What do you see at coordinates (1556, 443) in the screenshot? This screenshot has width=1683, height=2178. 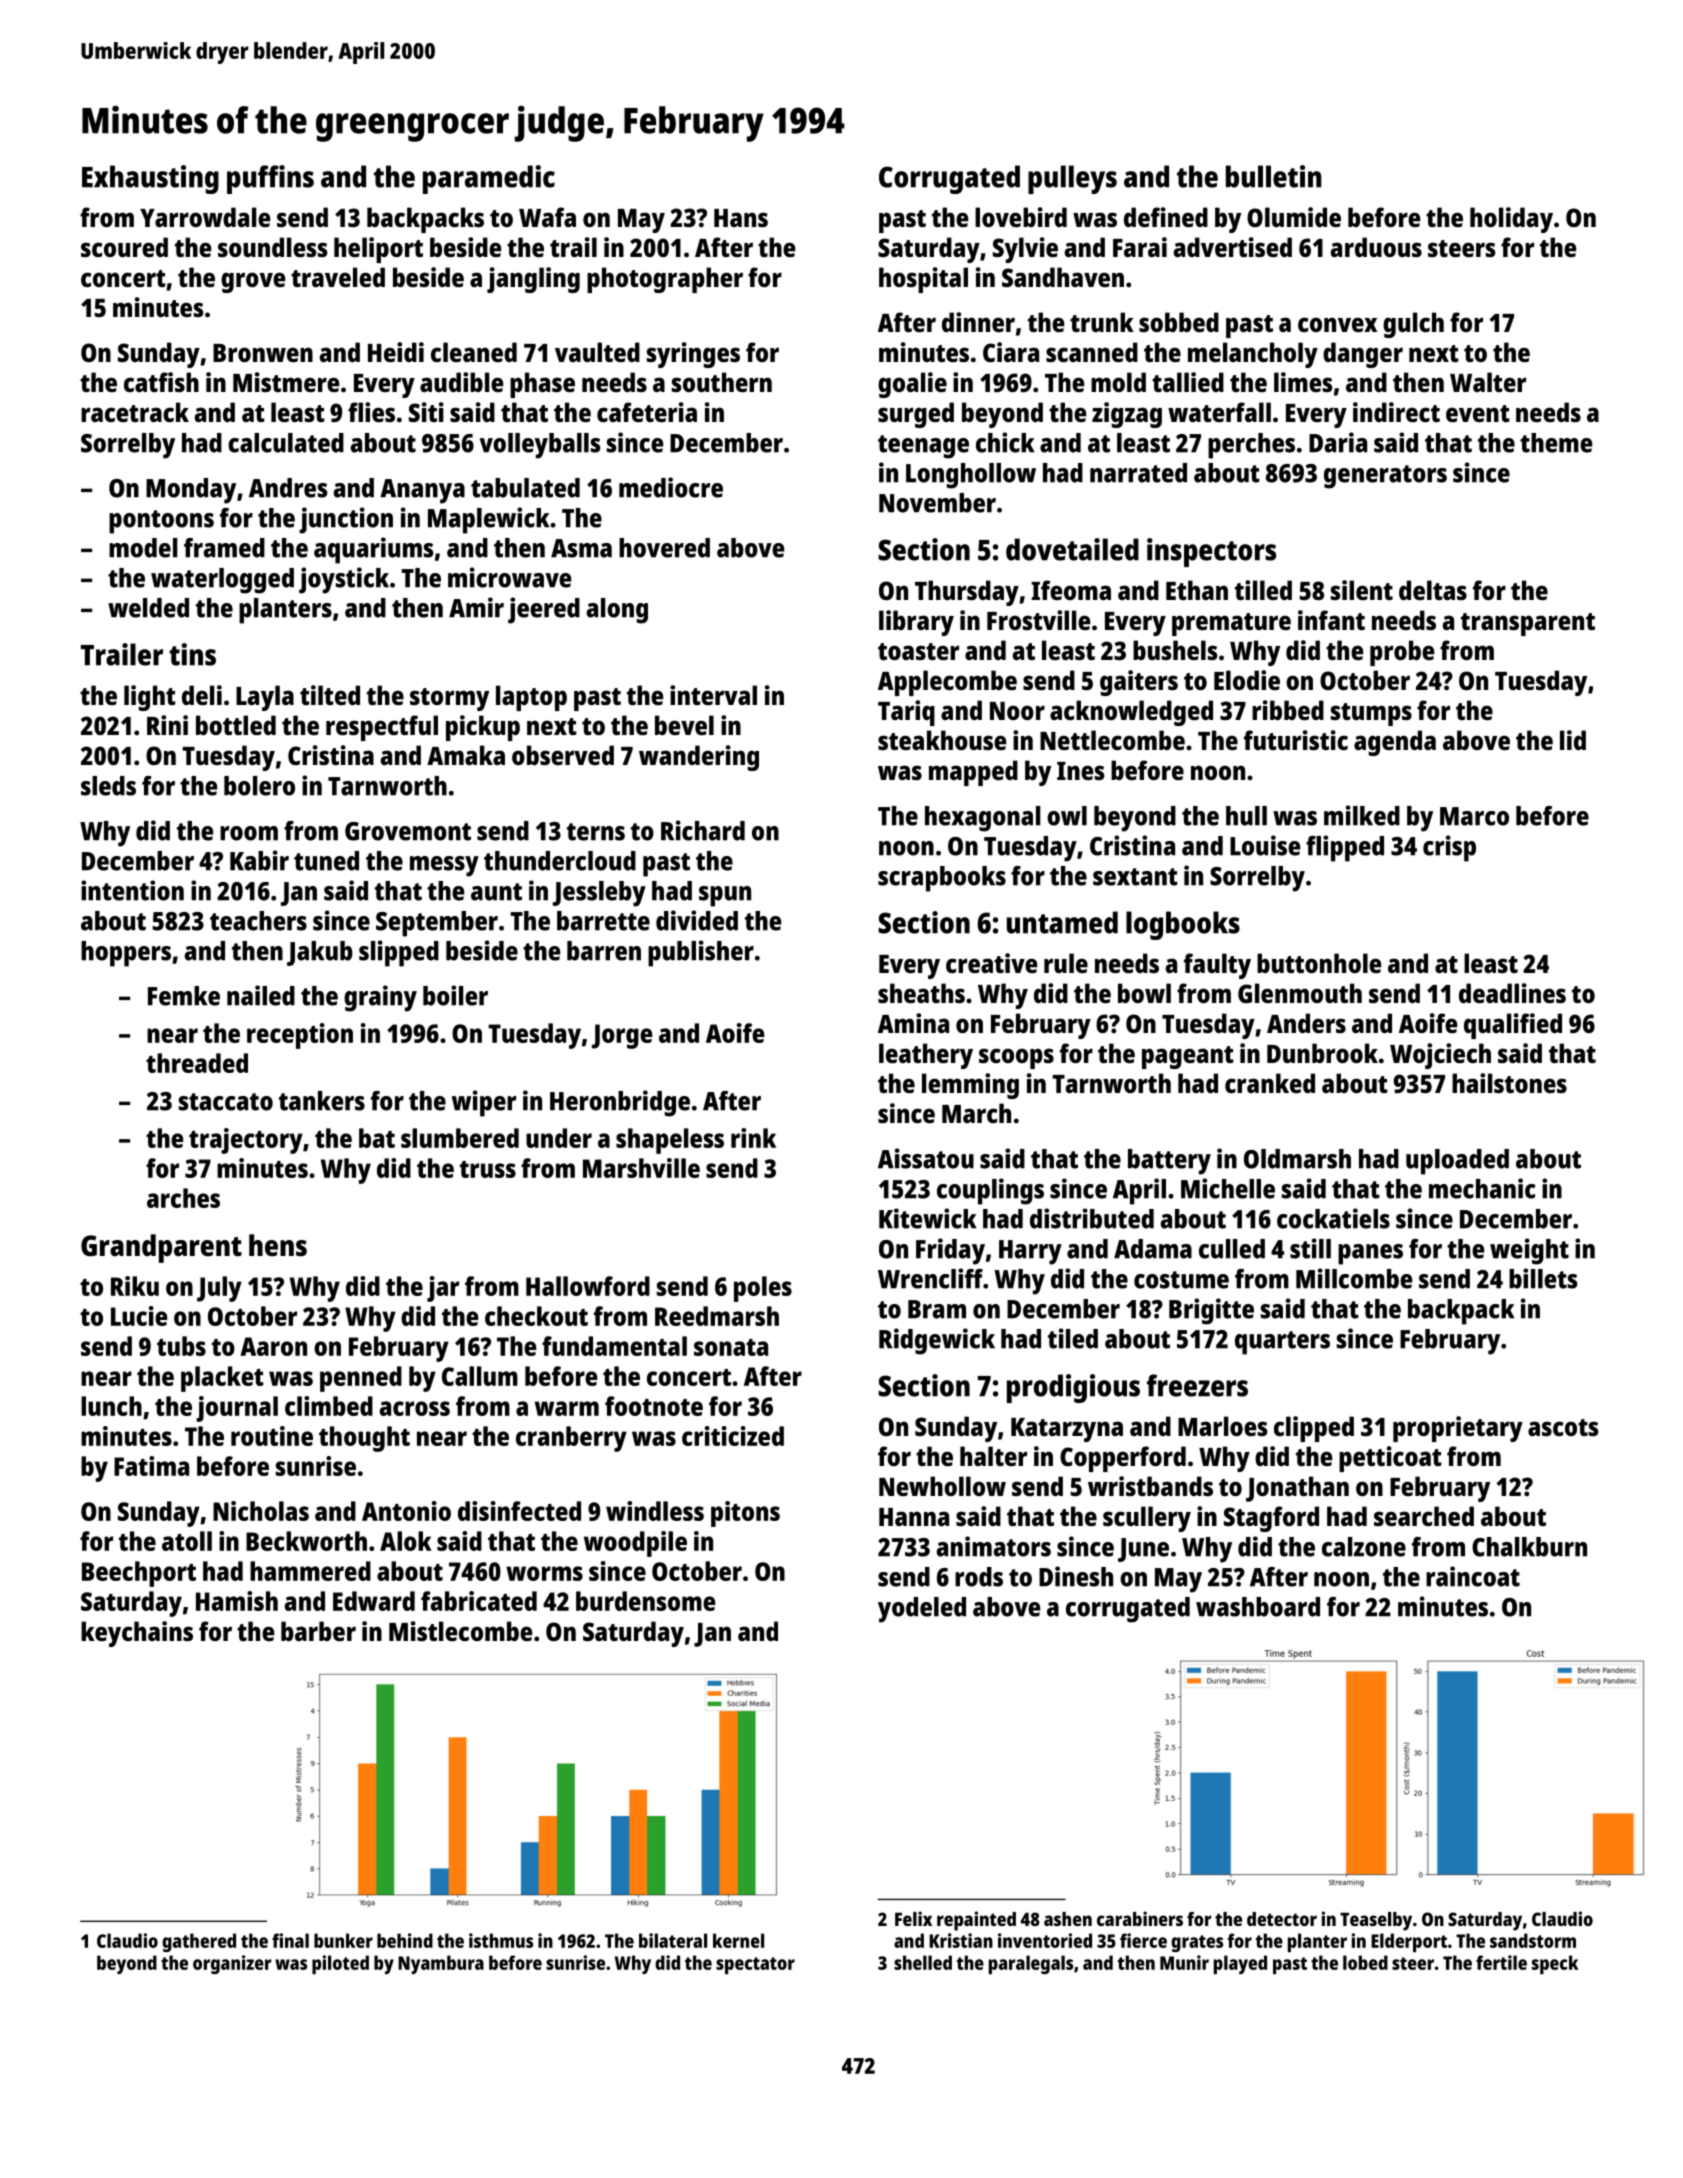 I see `theme` at bounding box center [1556, 443].
